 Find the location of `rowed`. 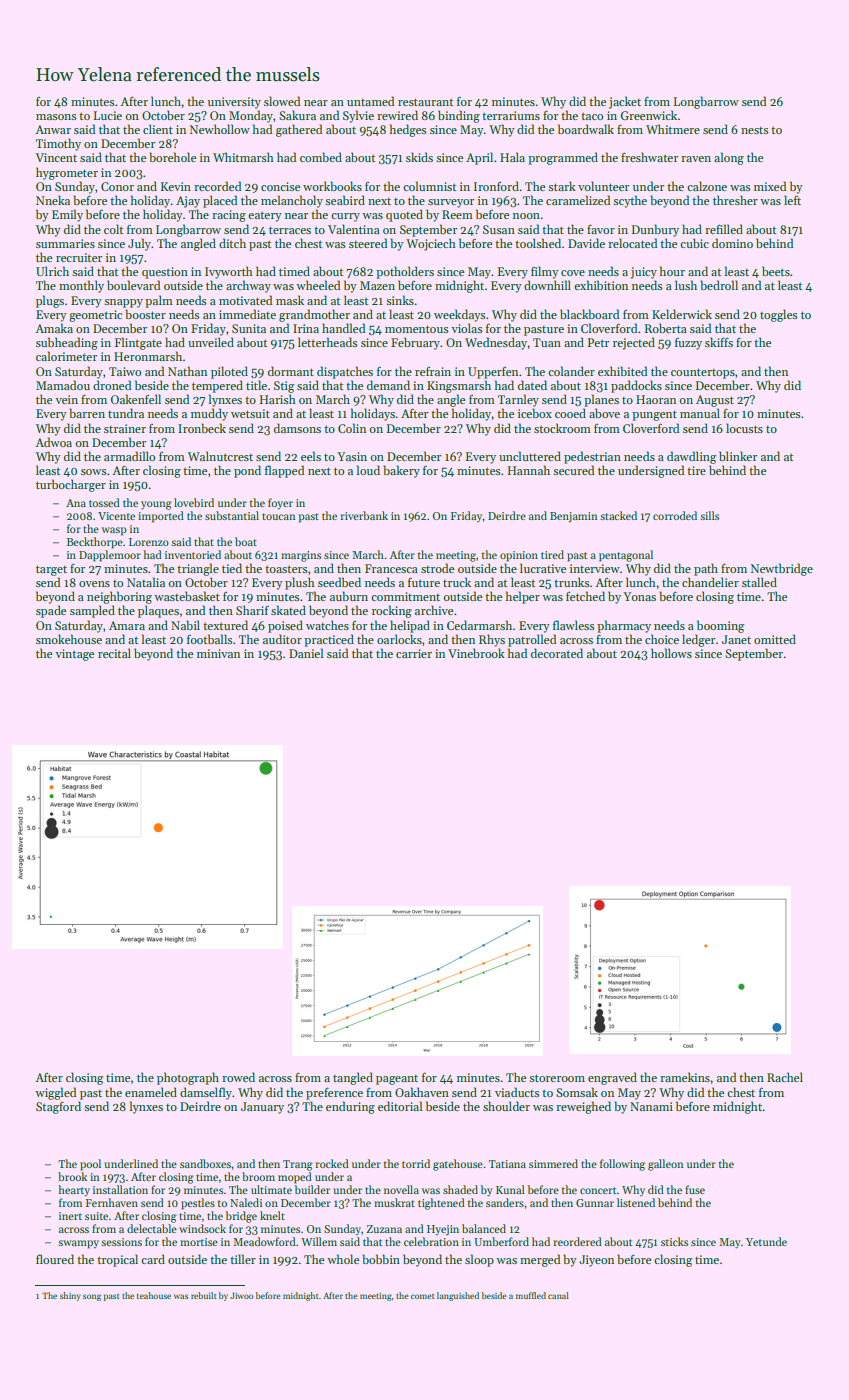

rowed is located at coordinates (238, 1077).
